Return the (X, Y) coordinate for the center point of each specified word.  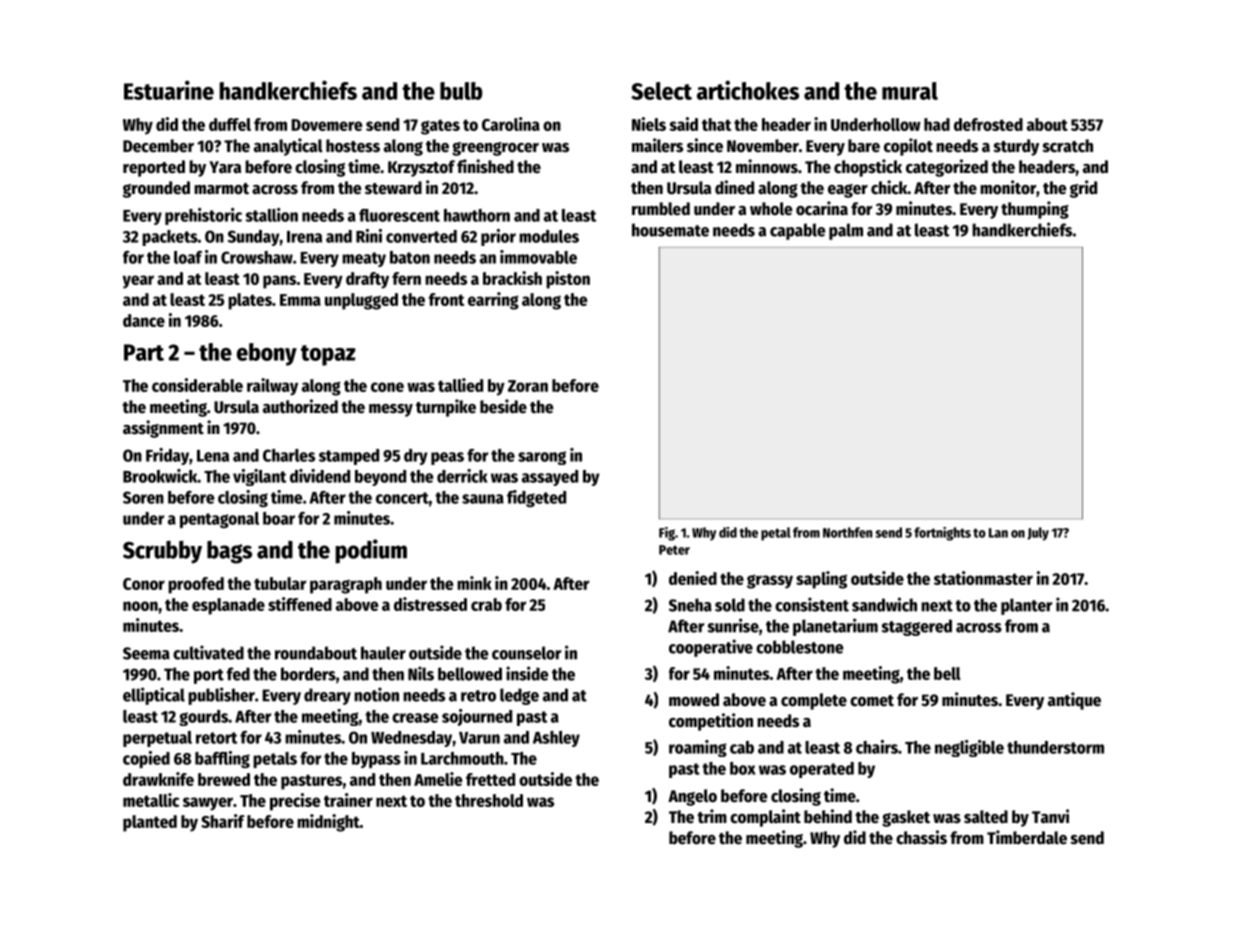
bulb (461, 91)
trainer (348, 800)
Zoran (528, 386)
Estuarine (169, 90)
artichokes (748, 90)
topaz (328, 355)
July (1038, 534)
